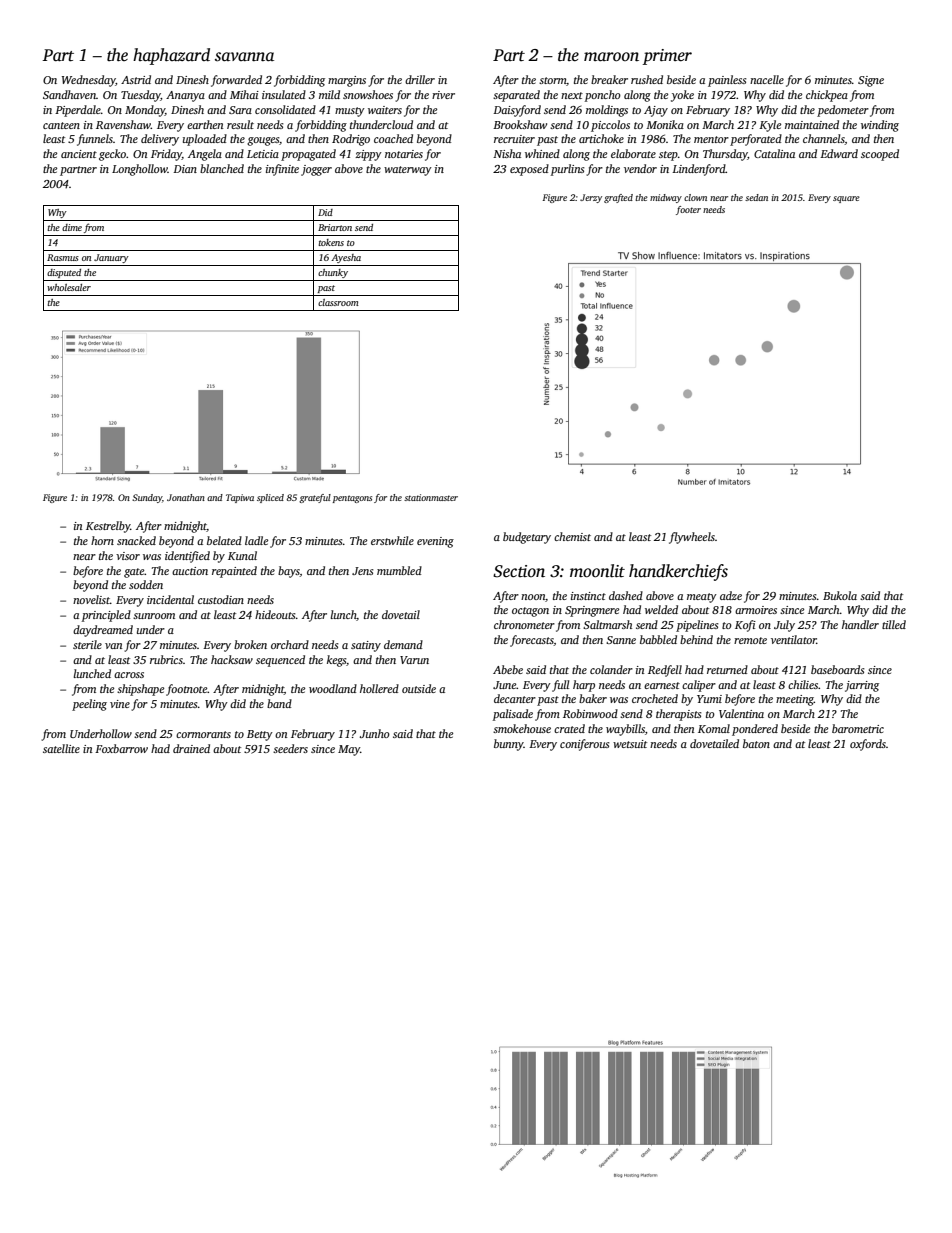 The height and width of the image is (1233, 952). Describe the element at coordinates (516, 96) in the image. I see `separated` at that location.
